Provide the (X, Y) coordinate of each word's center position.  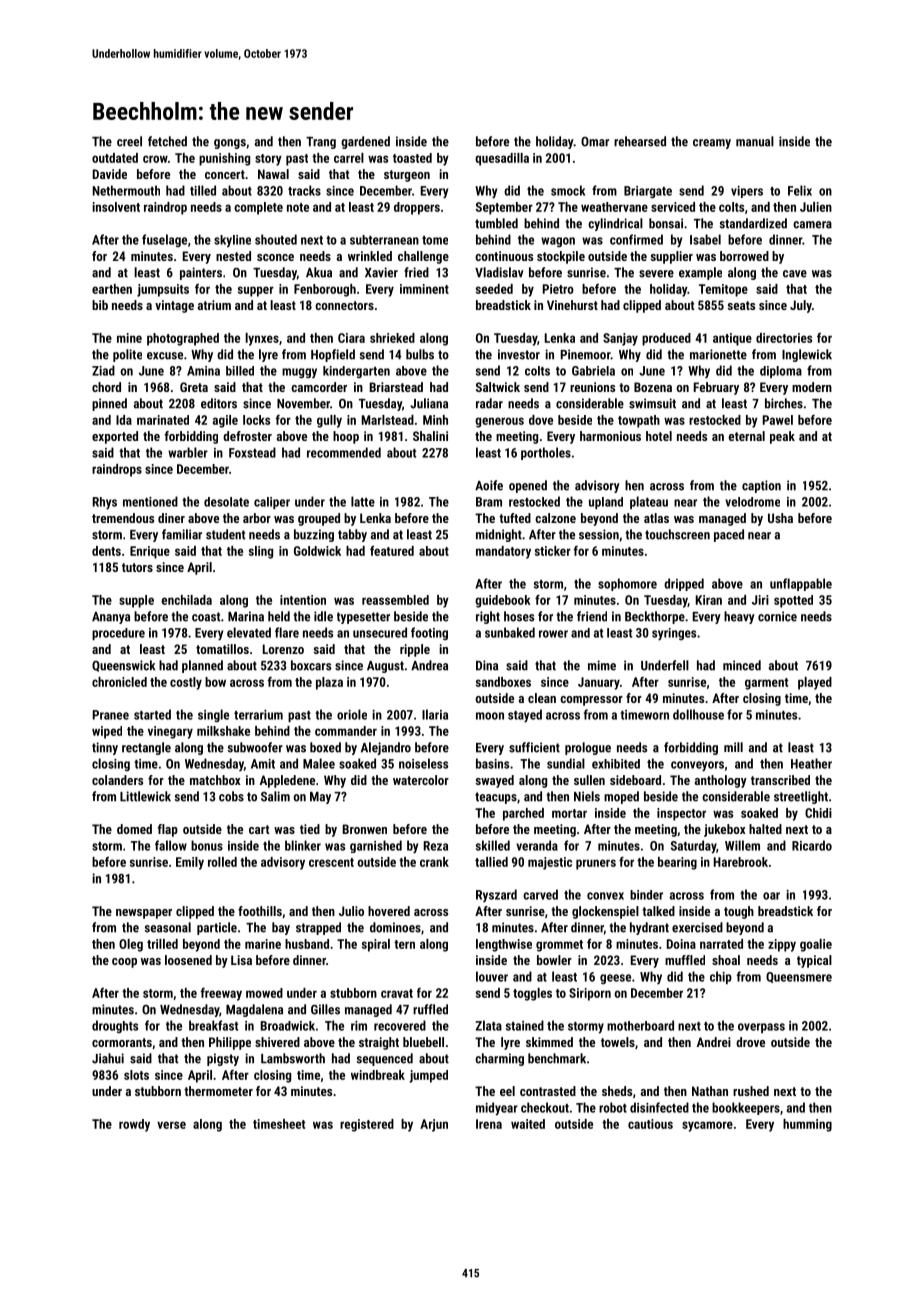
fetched (167, 141)
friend (592, 616)
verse (171, 1125)
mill (733, 747)
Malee (319, 763)
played (815, 683)
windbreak (378, 1075)
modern (812, 387)
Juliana (429, 403)
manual (755, 141)
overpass (761, 1028)
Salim (275, 796)
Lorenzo (283, 649)
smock (568, 190)
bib (100, 305)
